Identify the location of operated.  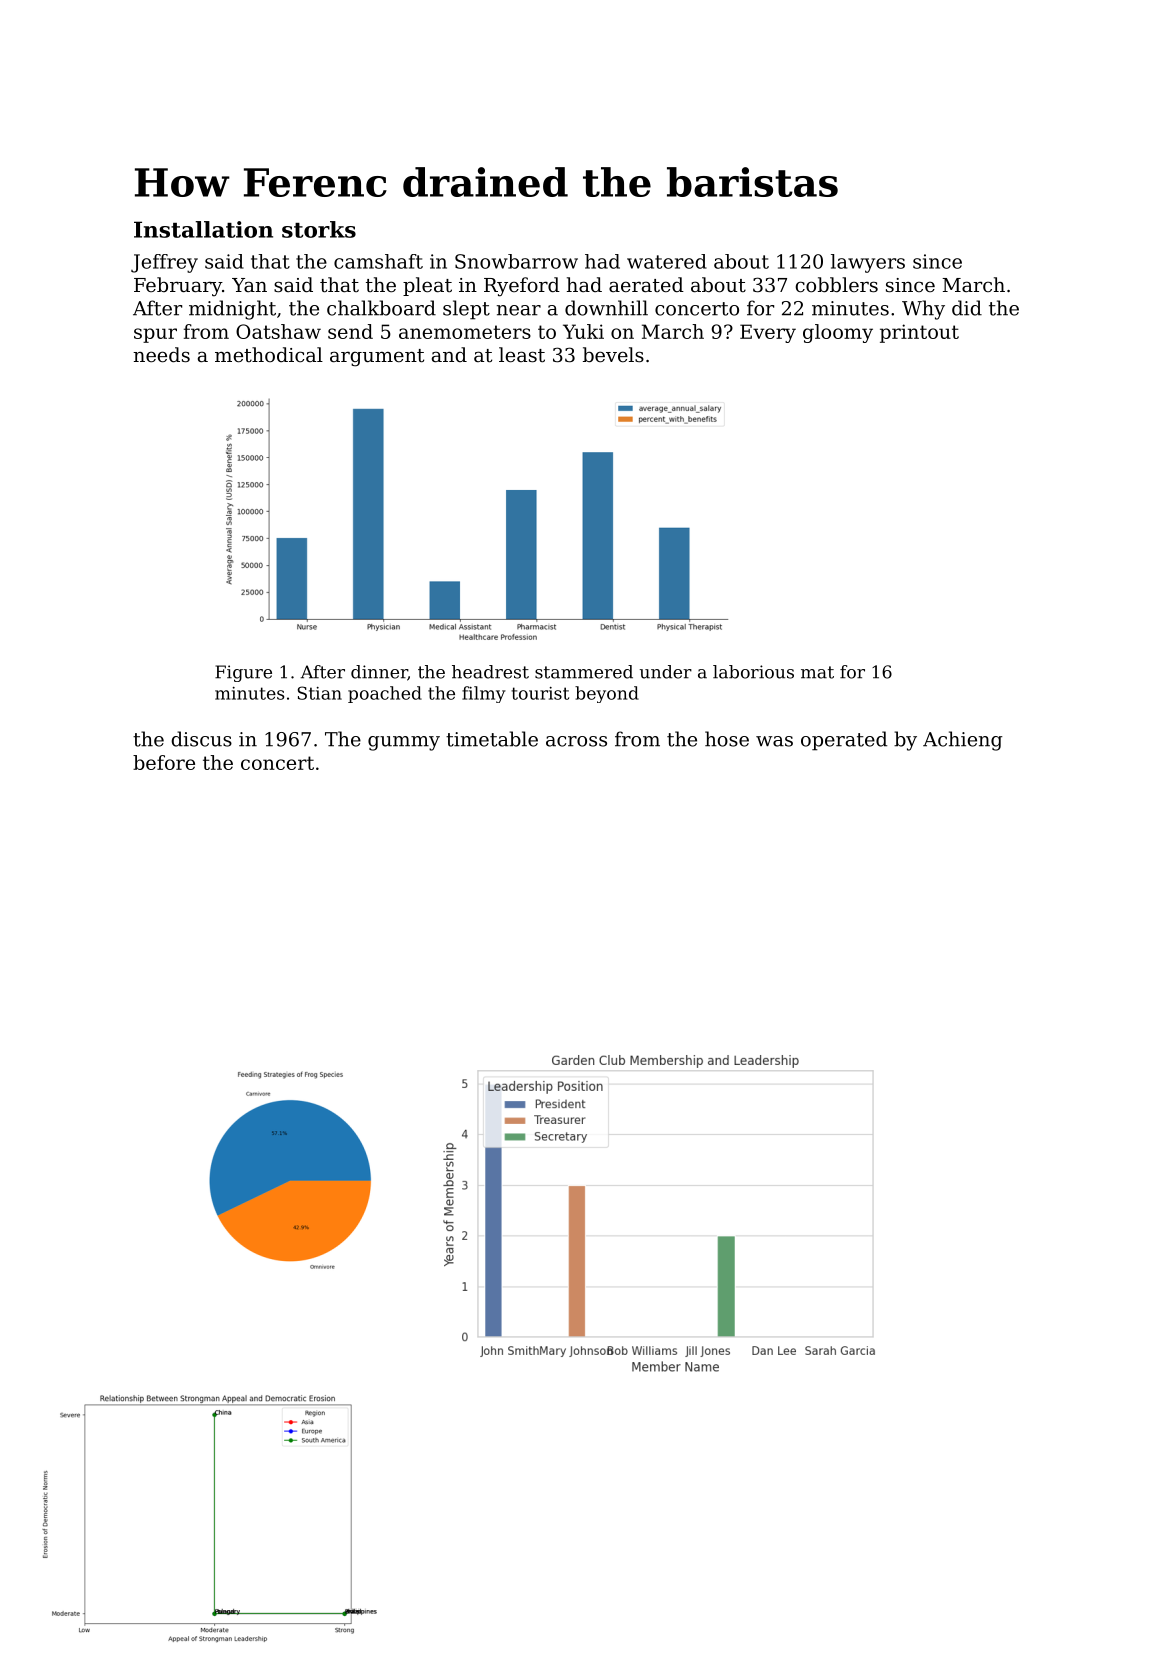
(844, 741).
